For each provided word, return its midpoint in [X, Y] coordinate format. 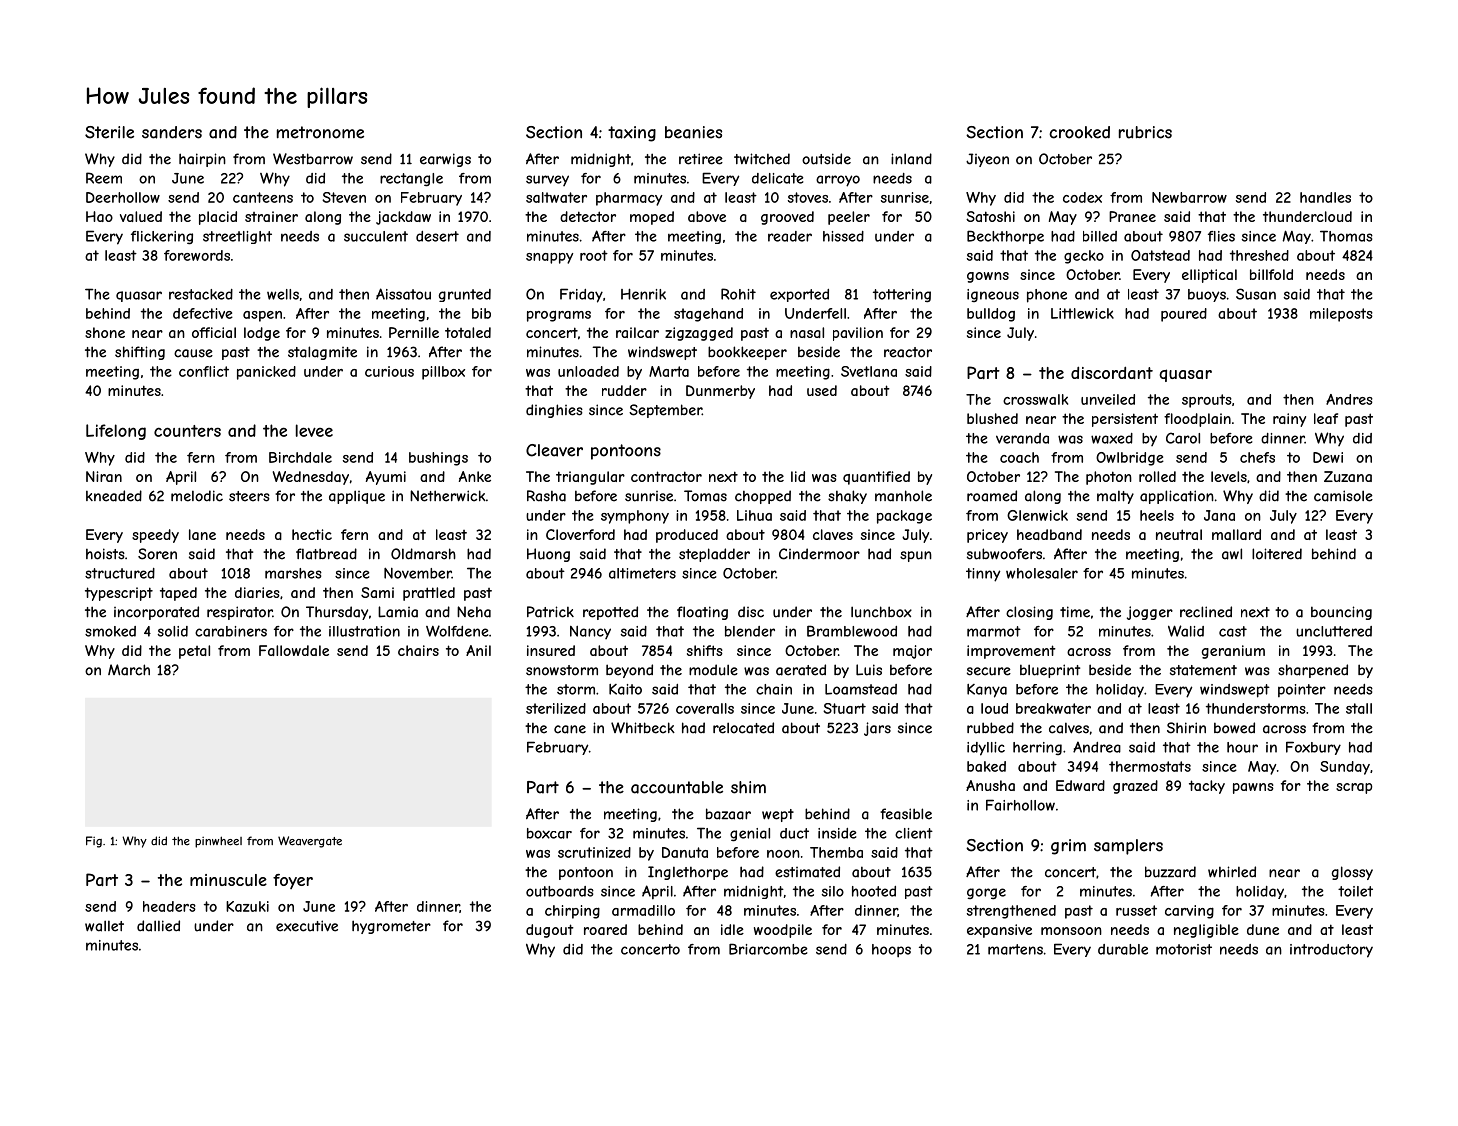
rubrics [1145, 132]
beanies [693, 132]
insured [551, 650]
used [822, 390]
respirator [240, 613]
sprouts [1207, 401]
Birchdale [300, 457]
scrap [1354, 788]
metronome [320, 132]
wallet [104, 926]
